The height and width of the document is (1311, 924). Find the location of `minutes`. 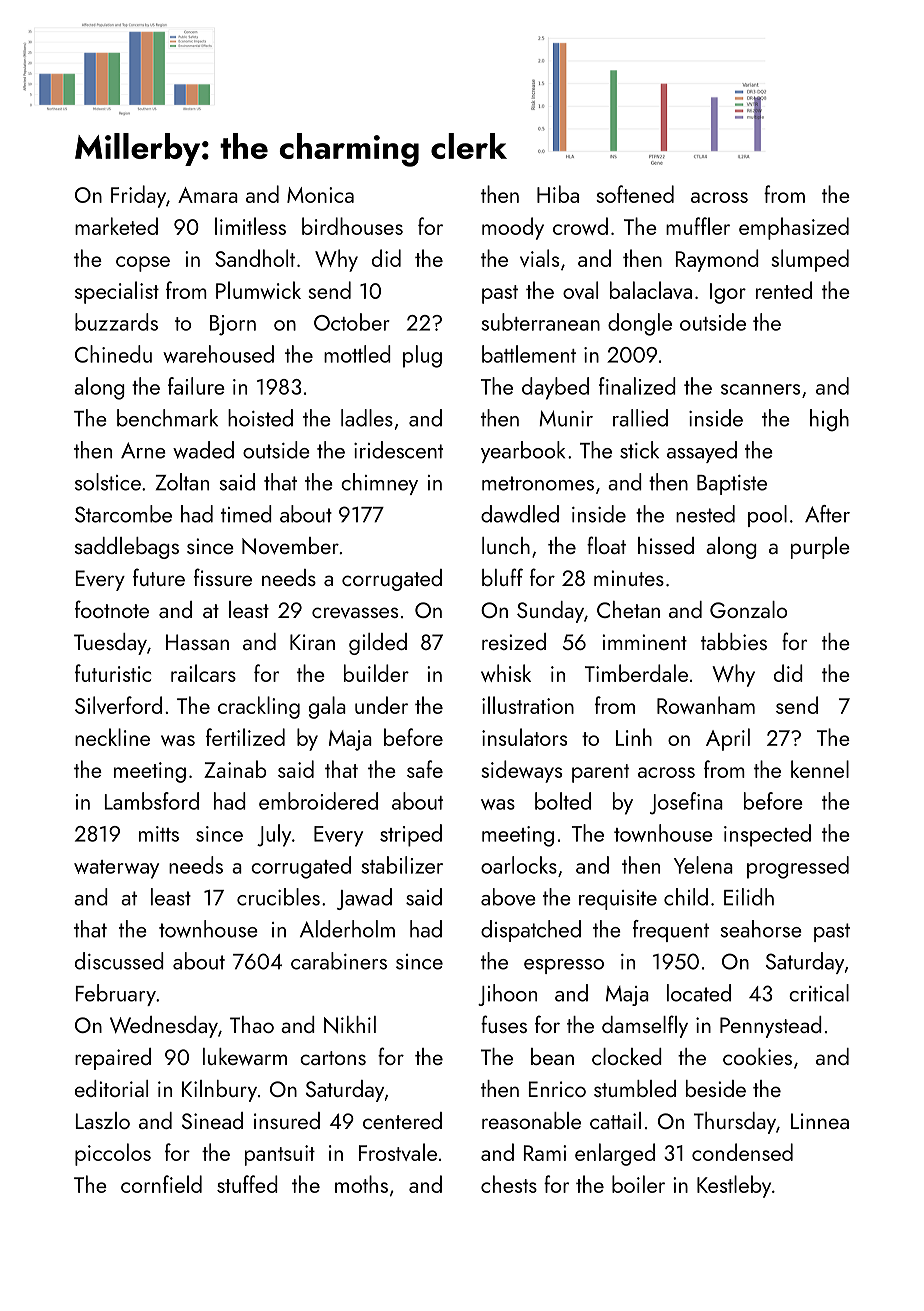

minutes is located at coordinates (629, 578).
